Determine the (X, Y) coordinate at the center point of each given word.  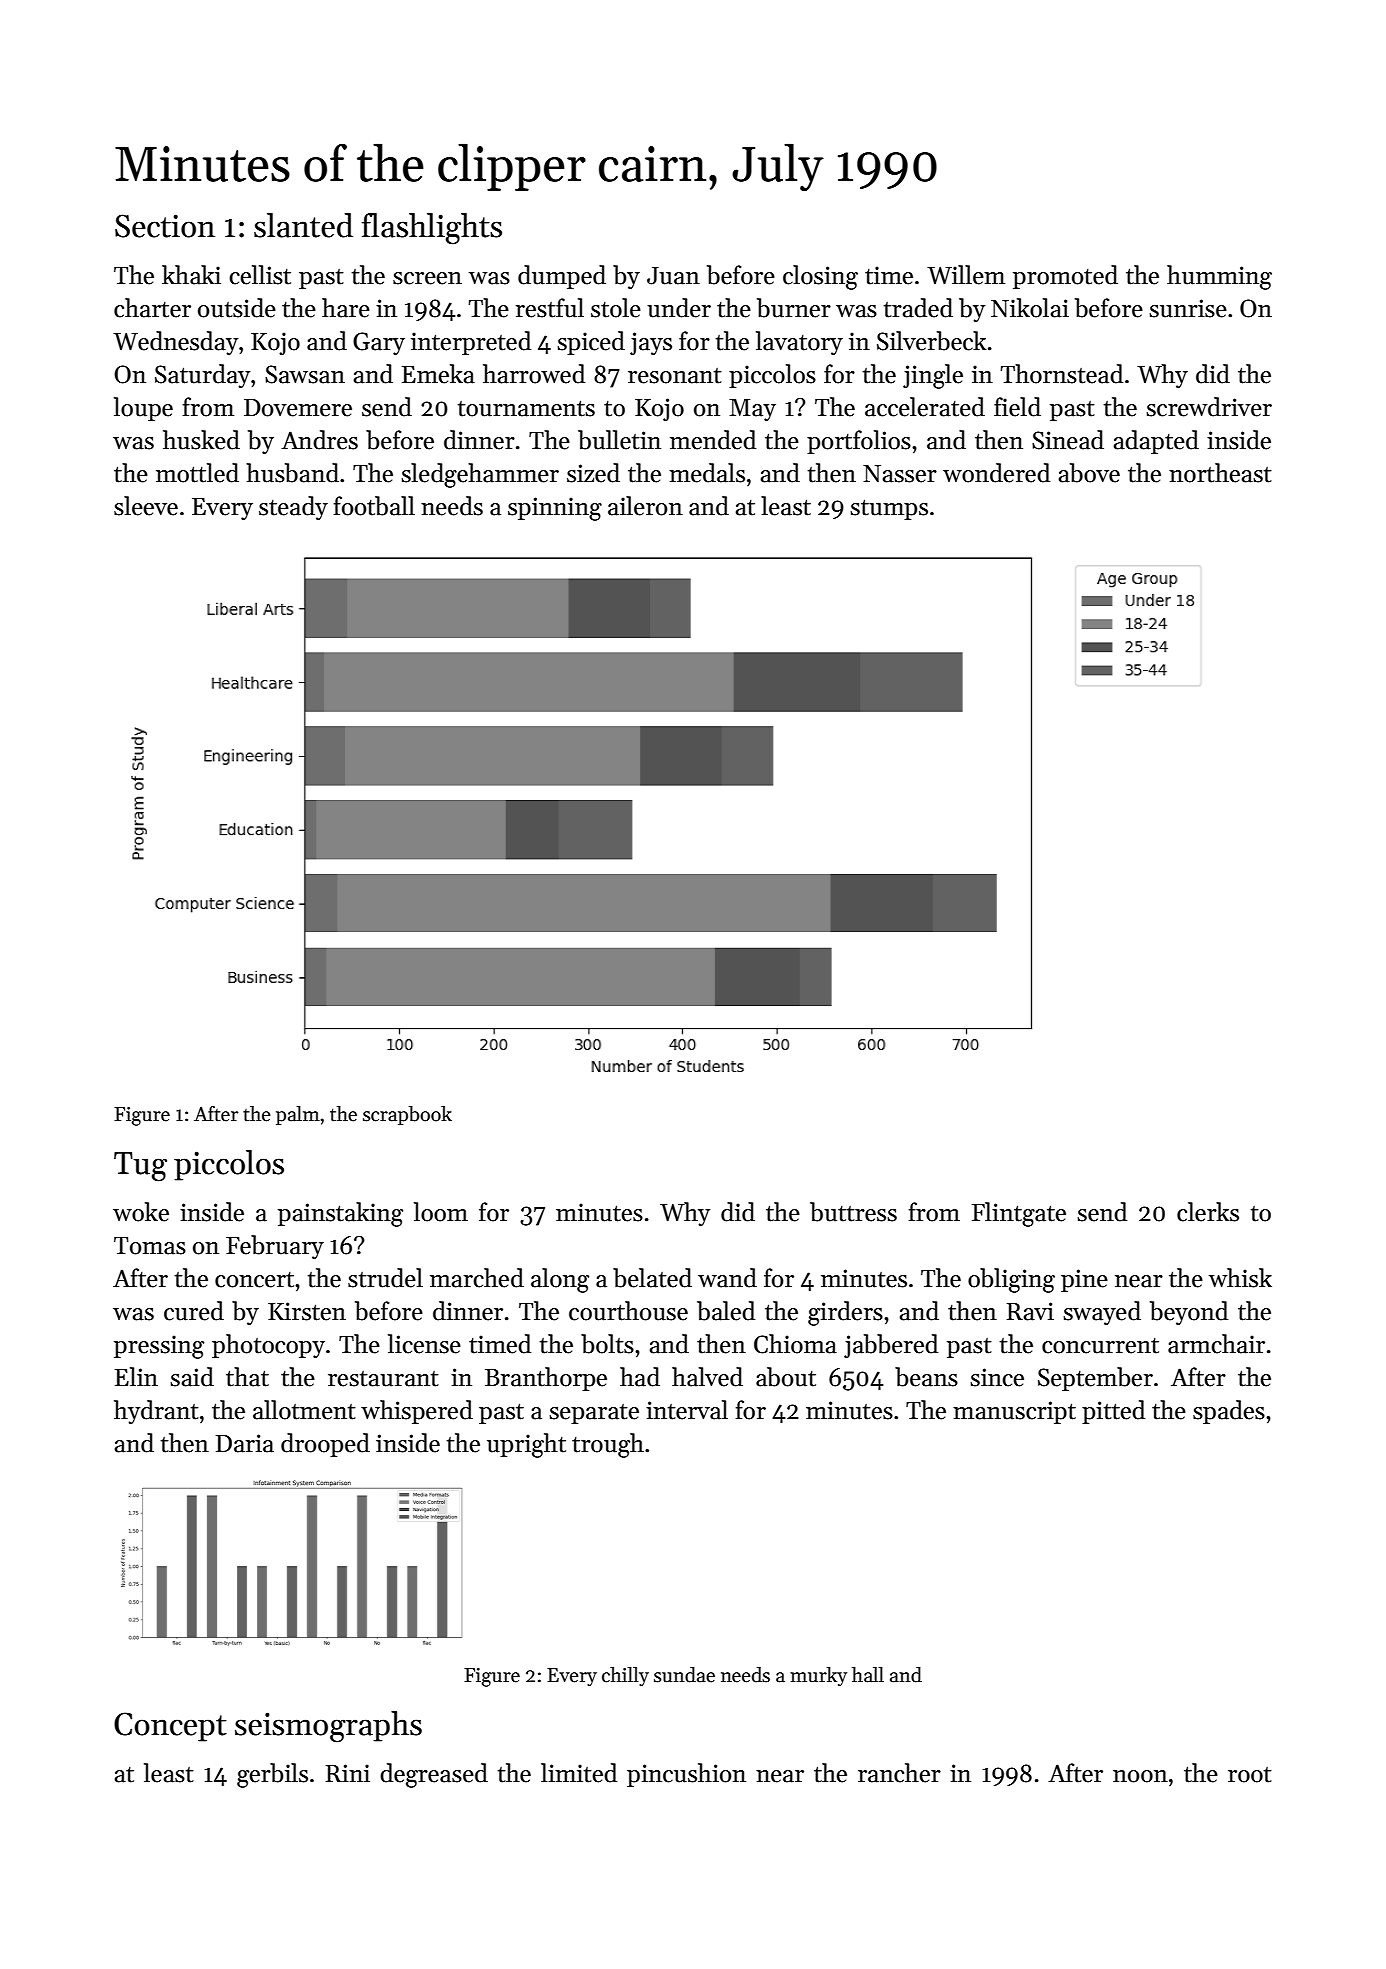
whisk (1240, 1278)
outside (237, 308)
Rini (348, 1773)
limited (579, 1773)
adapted (1156, 442)
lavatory (799, 343)
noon (1140, 1776)
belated (652, 1278)
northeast (1220, 473)
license (424, 1344)
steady (293, 508)
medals (707, 473)
